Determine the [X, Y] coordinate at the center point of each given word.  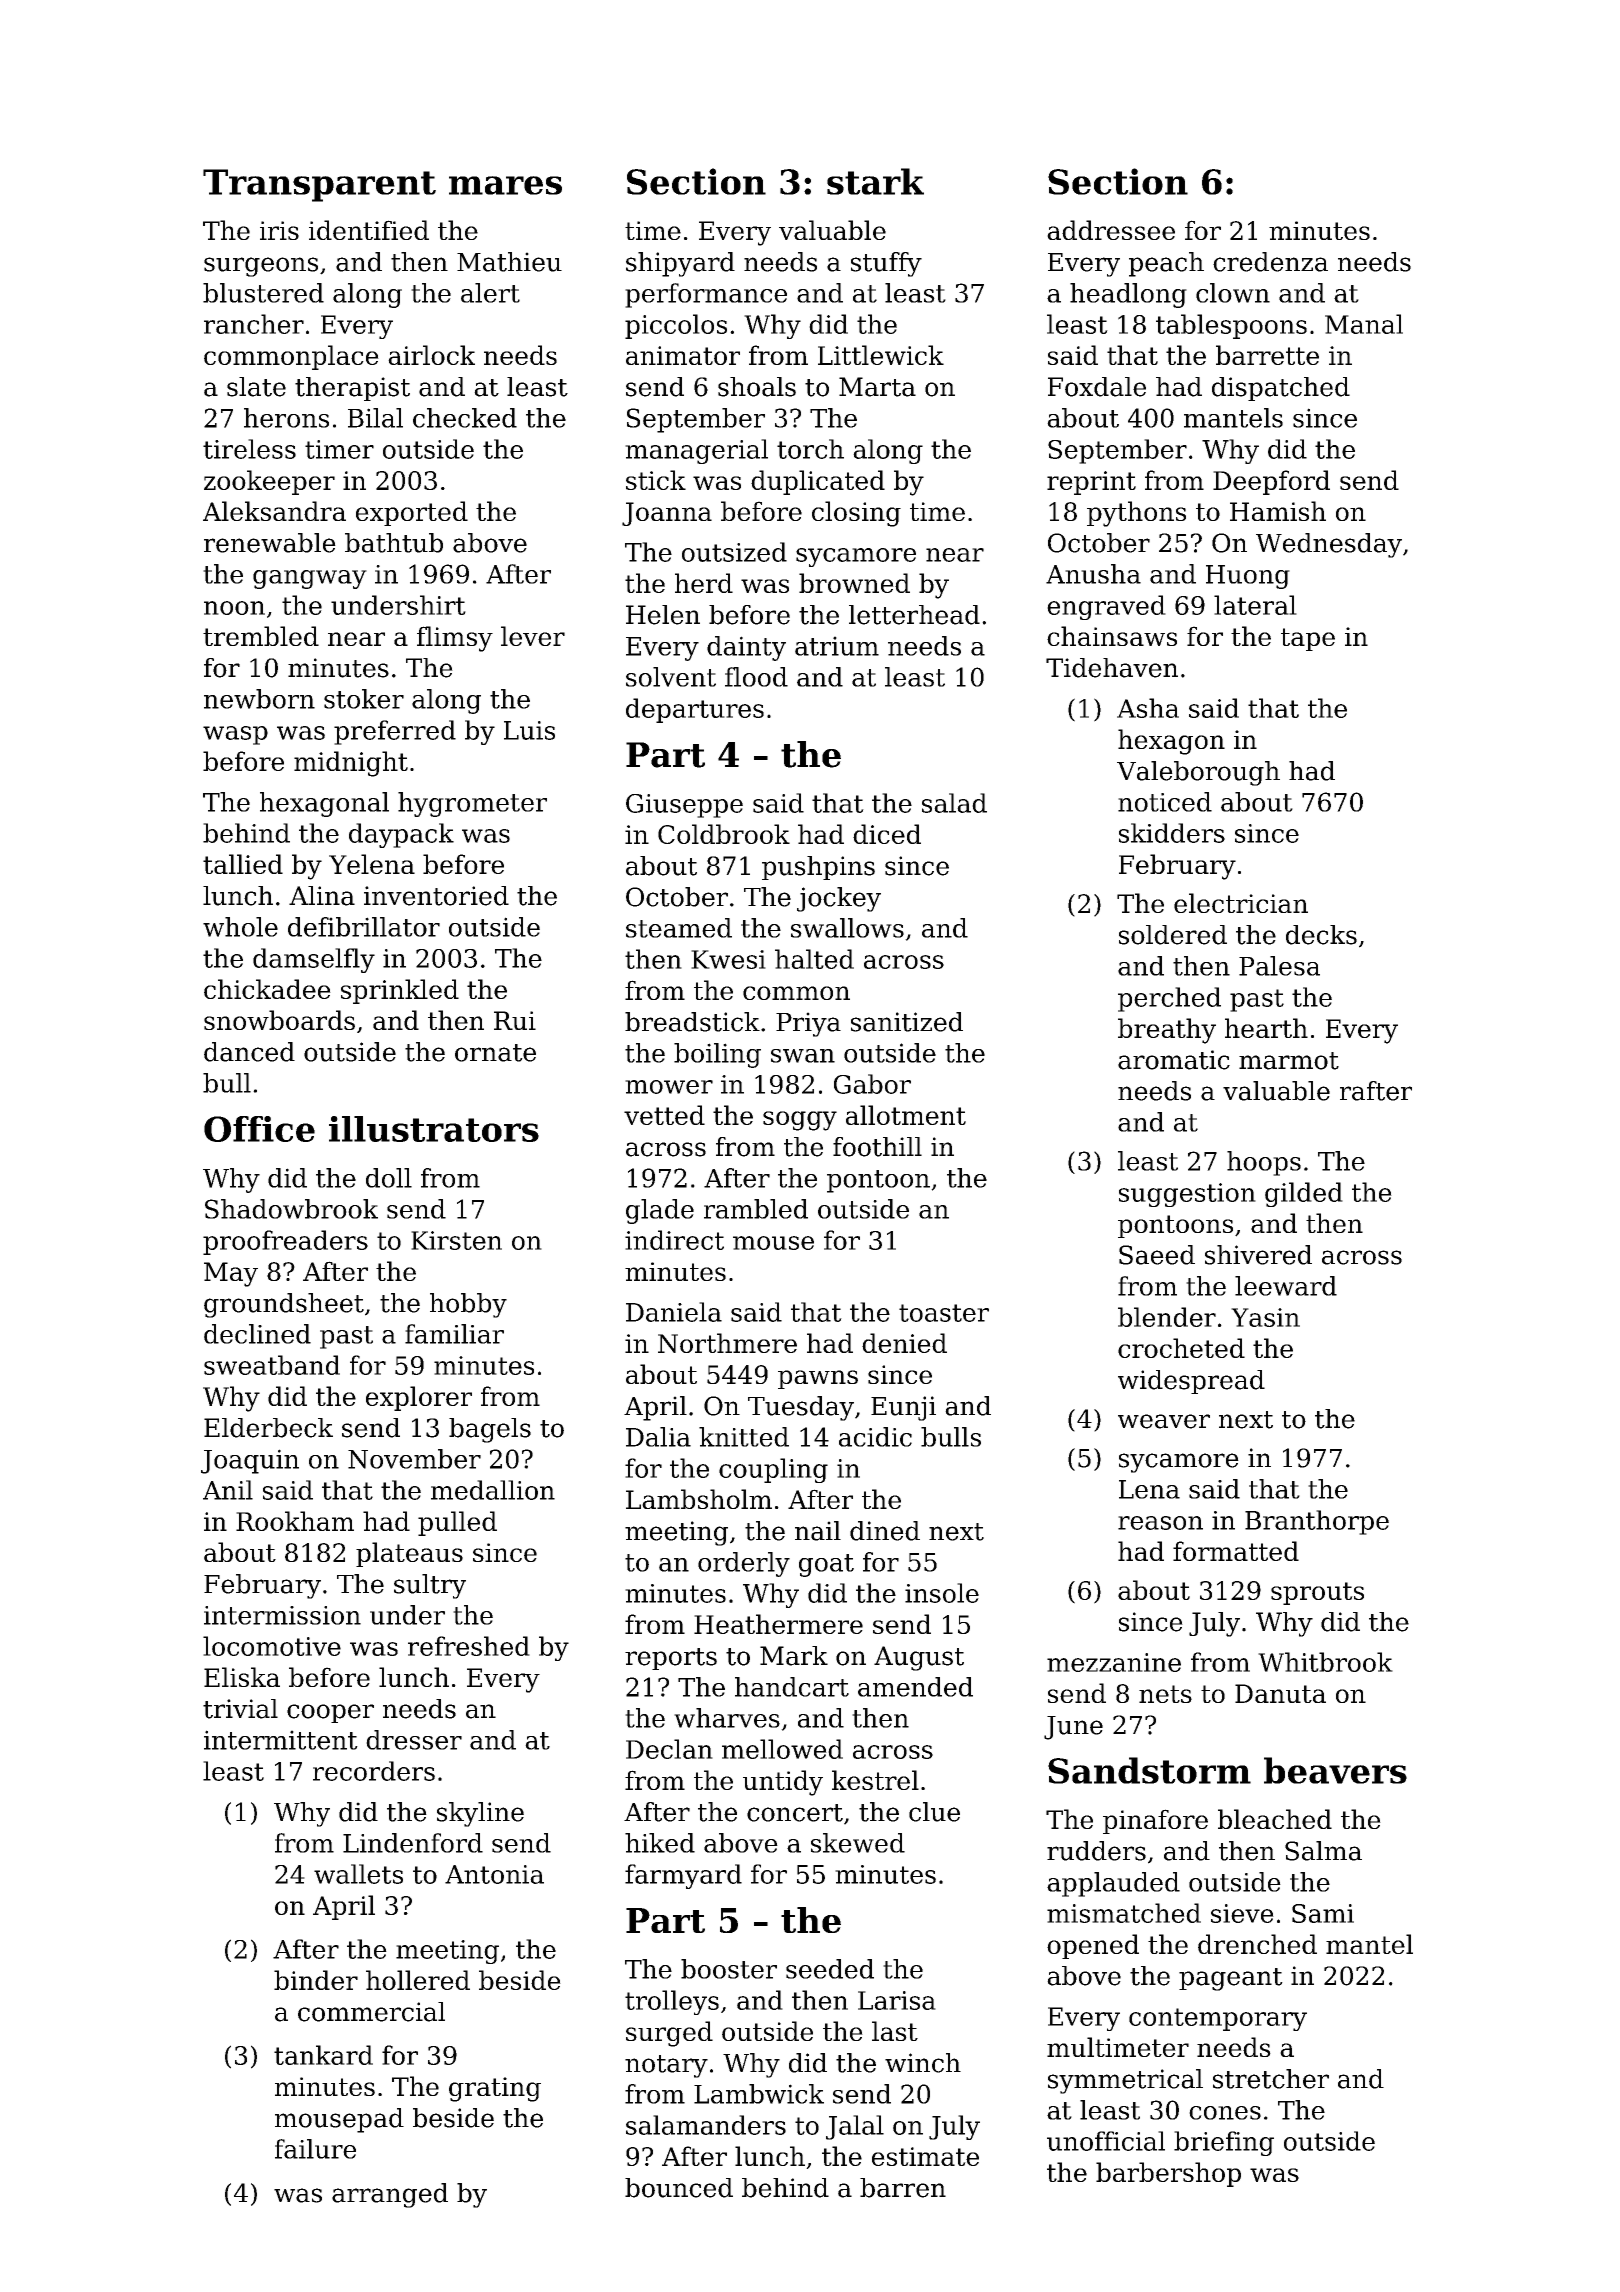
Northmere [727, 1343]
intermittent [281, 1740]
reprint [1091, 483]
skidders [1172, 833]
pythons [1136, 514]
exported [412, 513]
